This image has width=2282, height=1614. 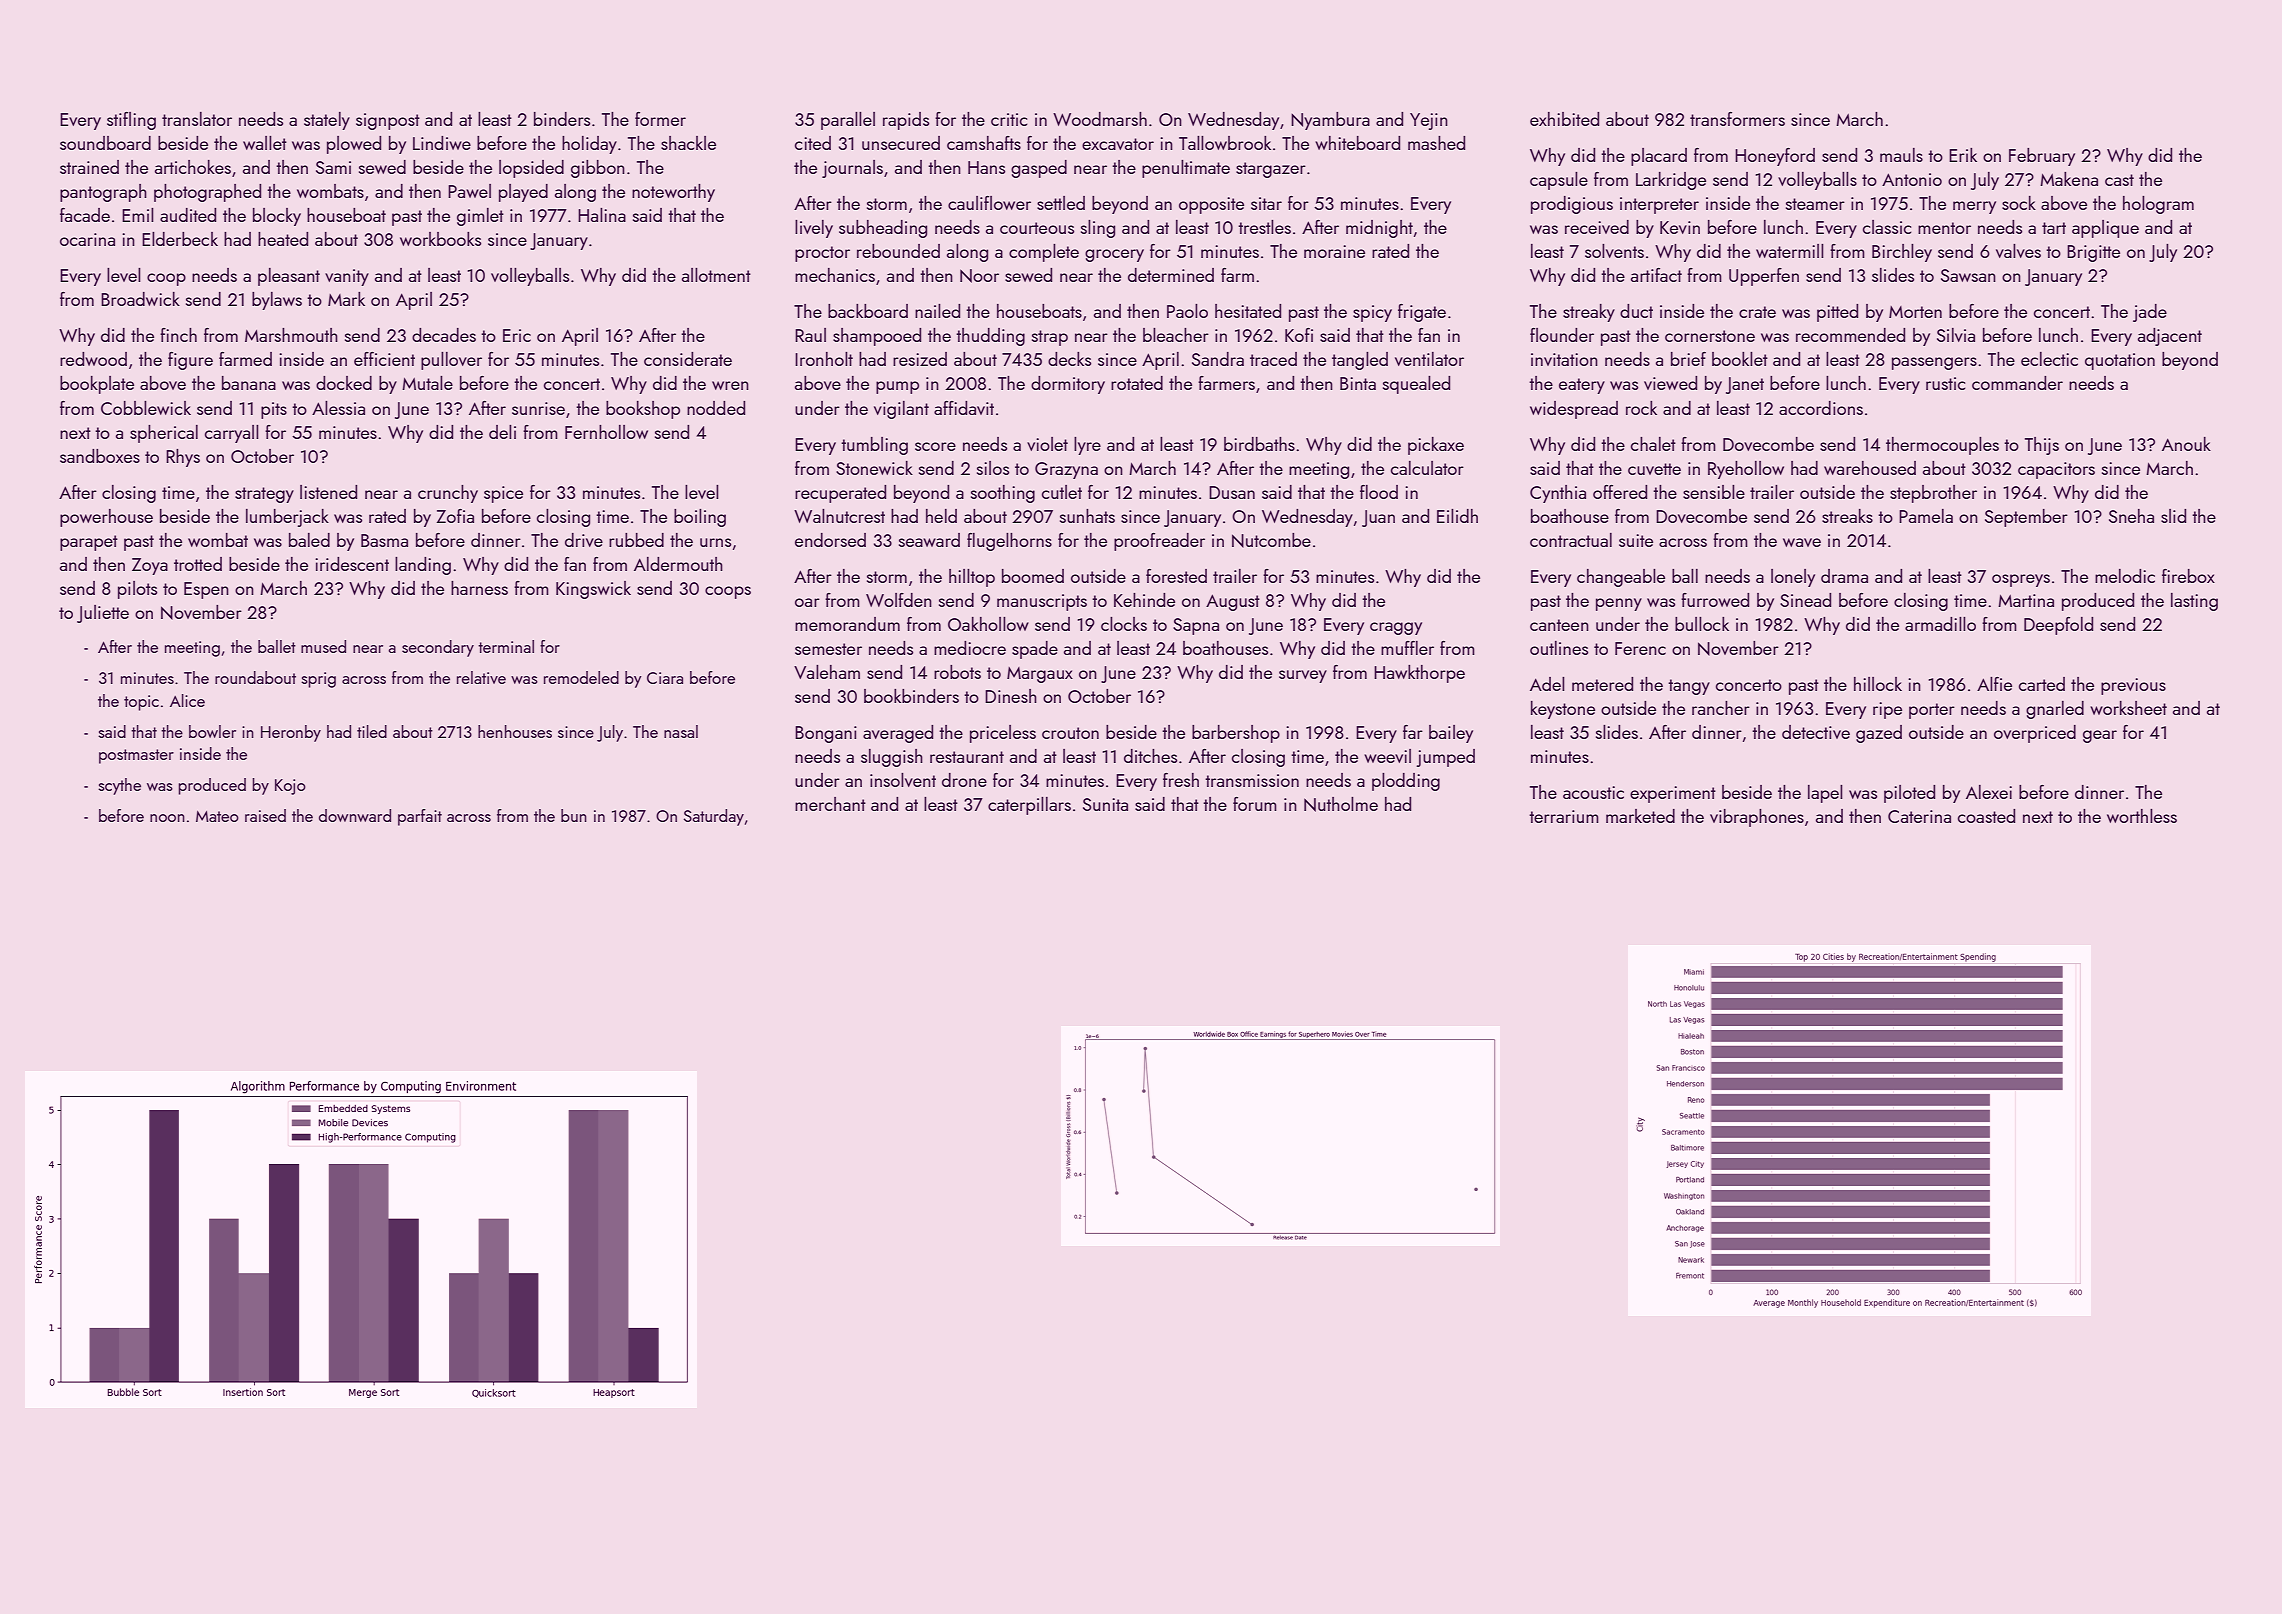 I want to click on trestles, so click(x=1264, y=227).
